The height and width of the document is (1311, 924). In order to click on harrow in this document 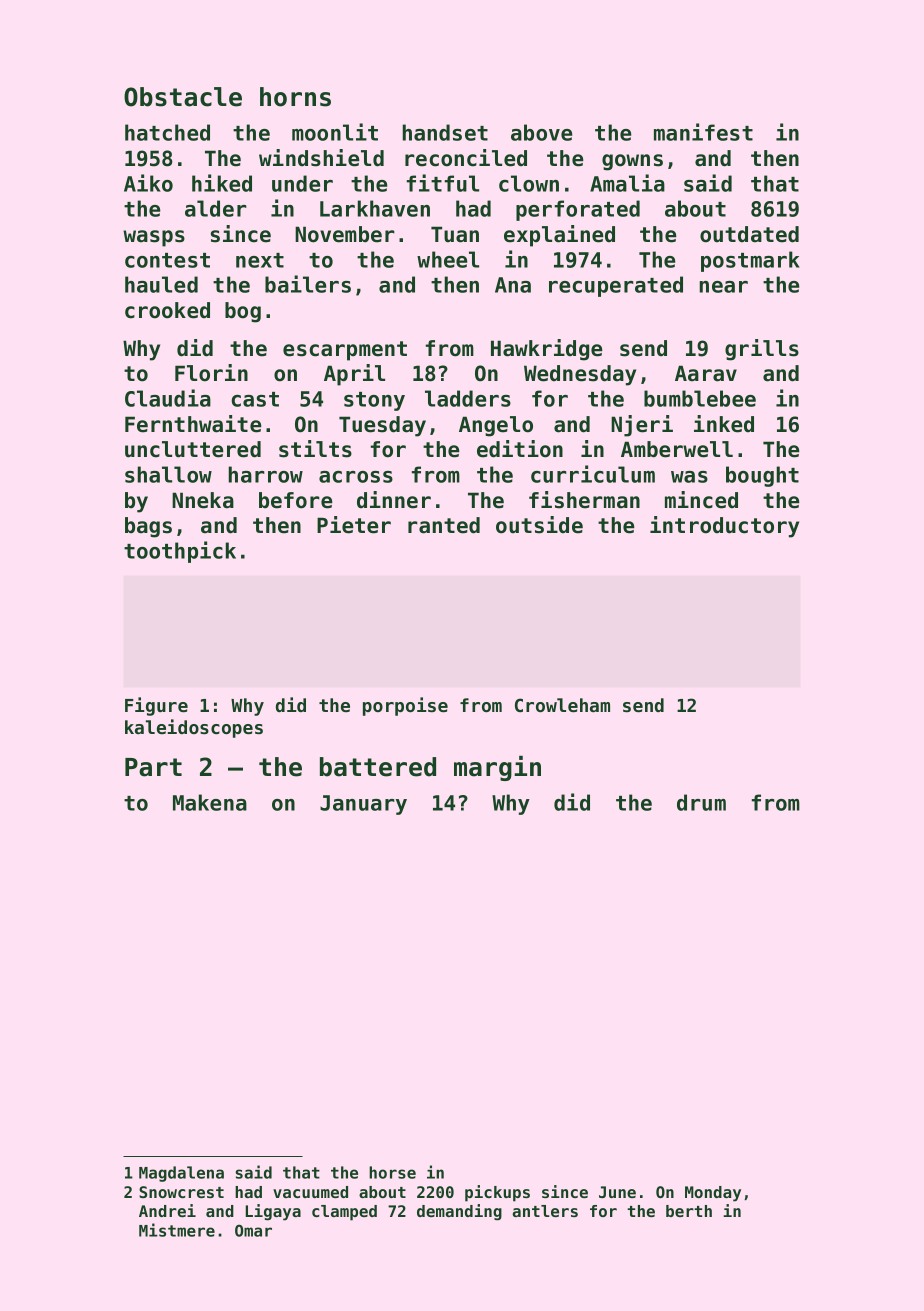, I will do `click(266, 474)`.
